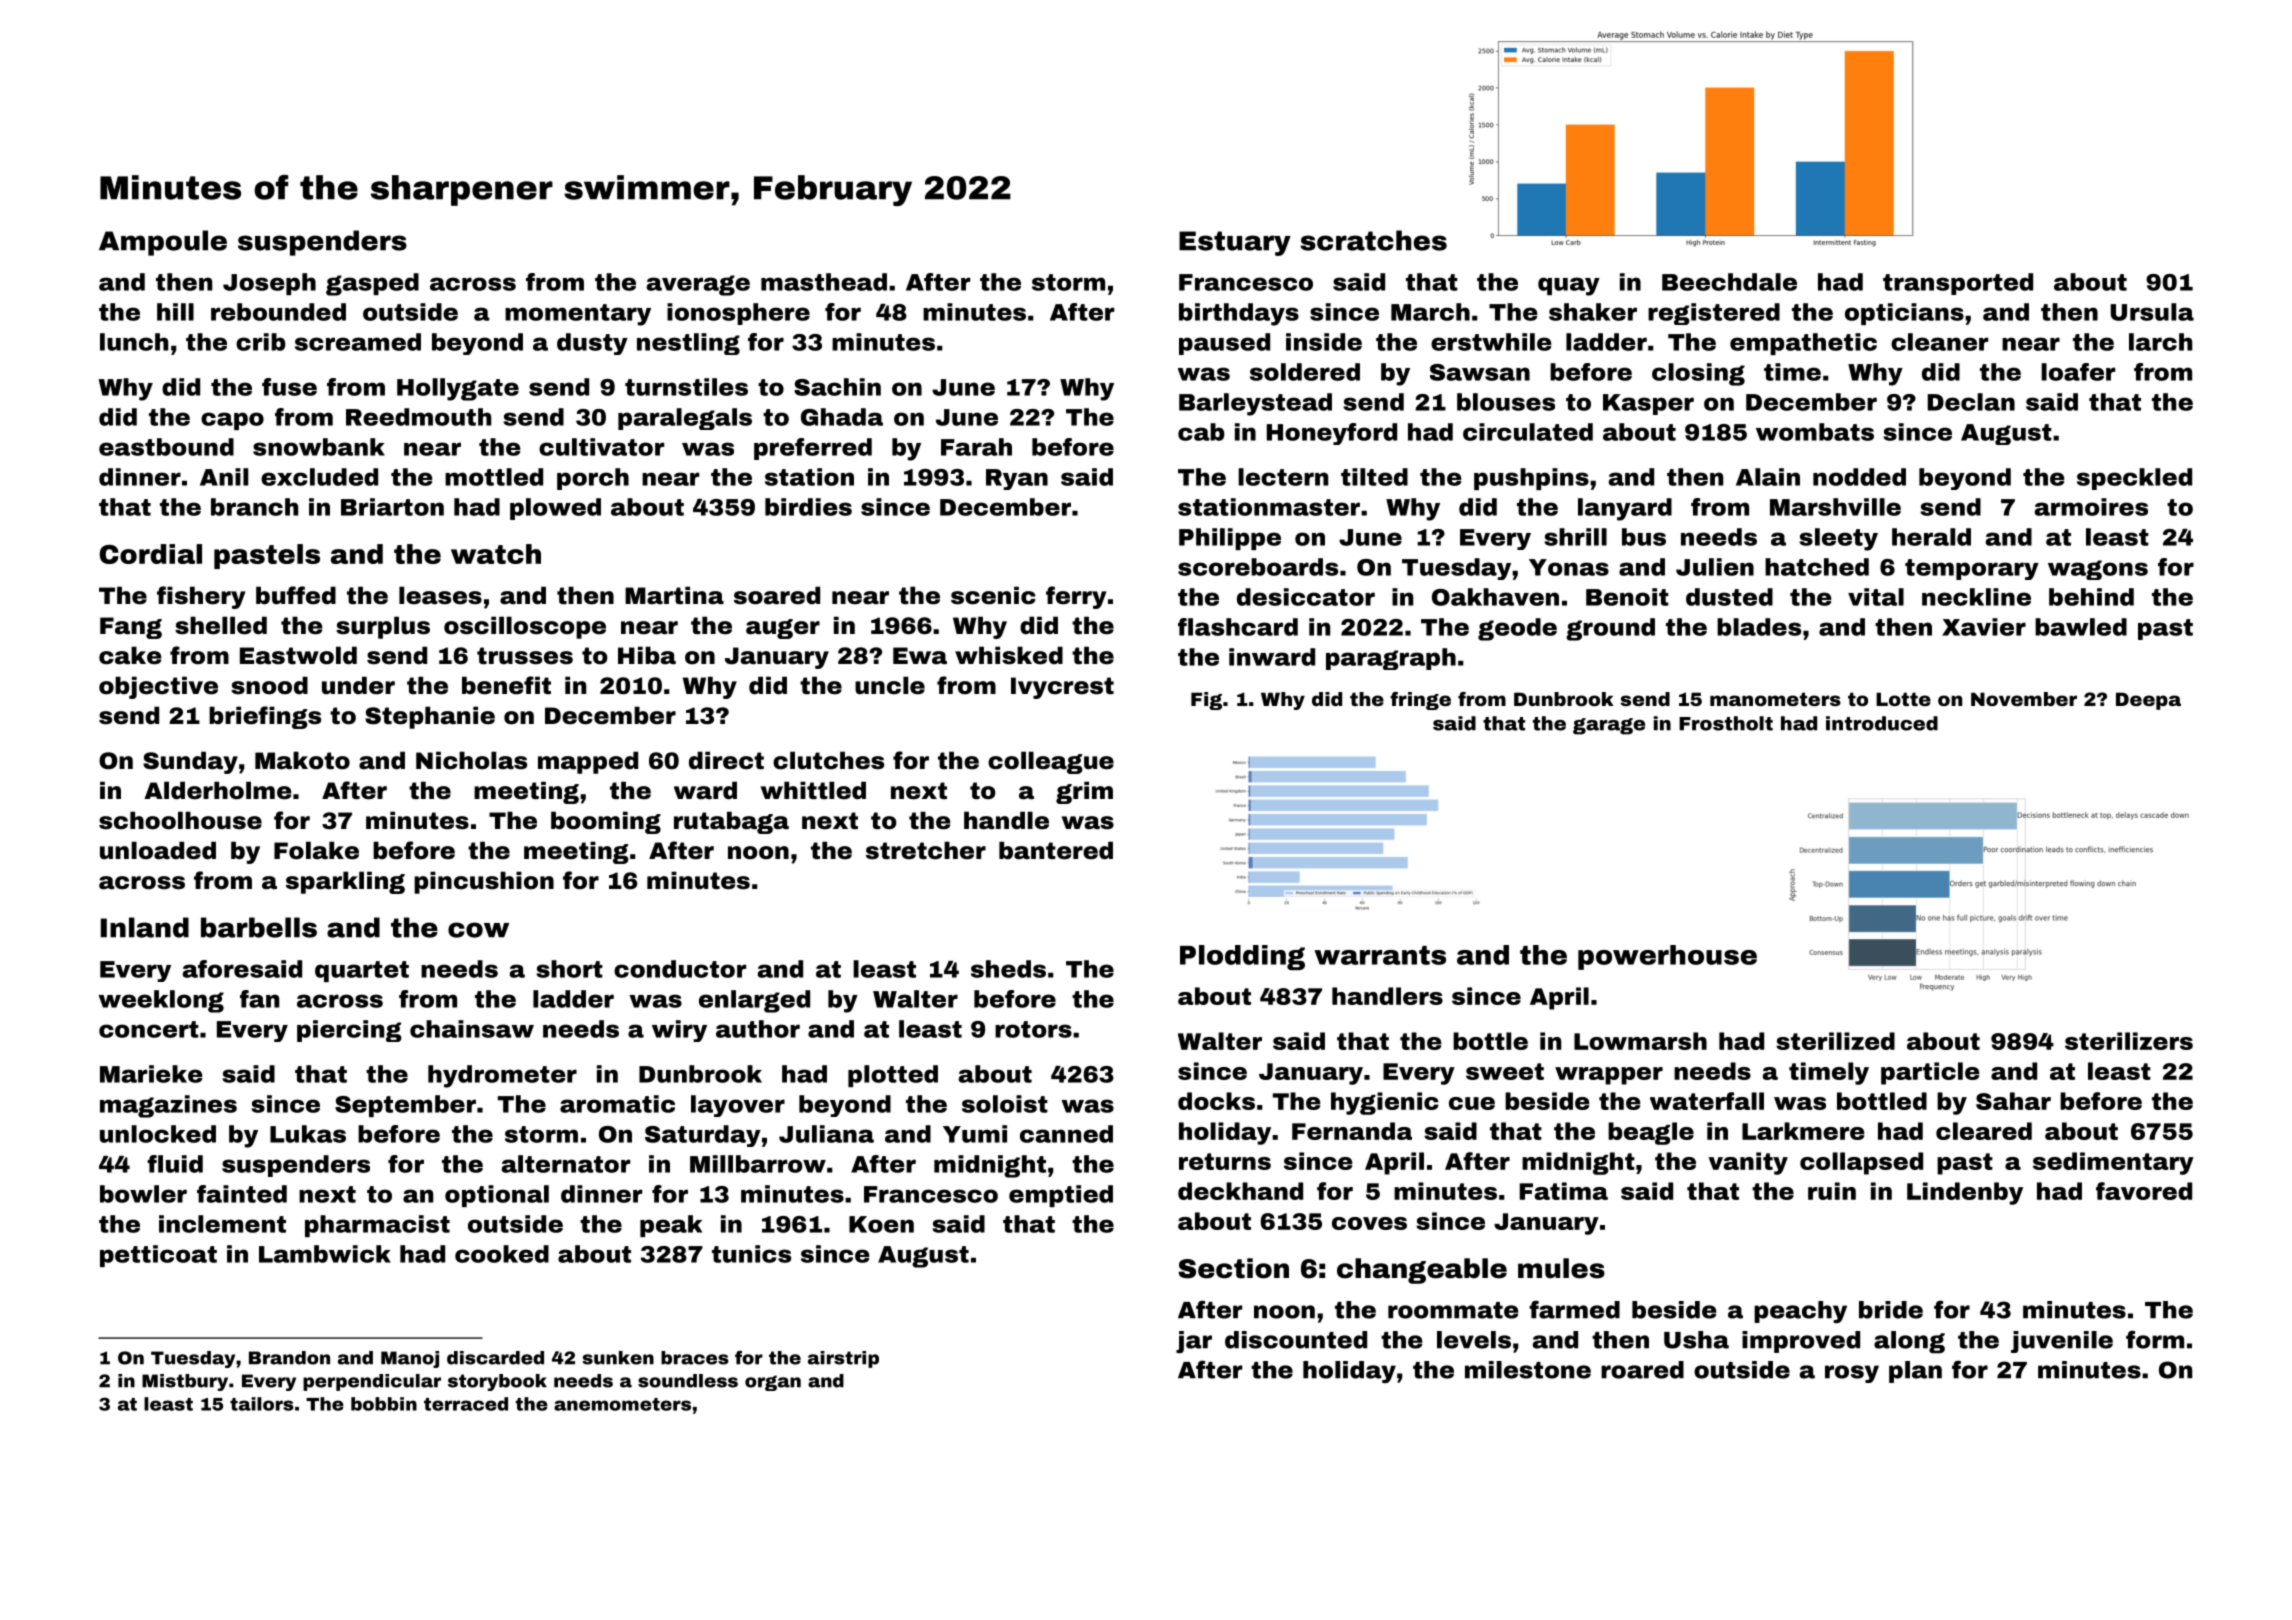 The width and height of the image is (2292, 1620). What do you see at coordinates (372, 284) in the image?
I see `gasped` at bounding box center [372, 284].
